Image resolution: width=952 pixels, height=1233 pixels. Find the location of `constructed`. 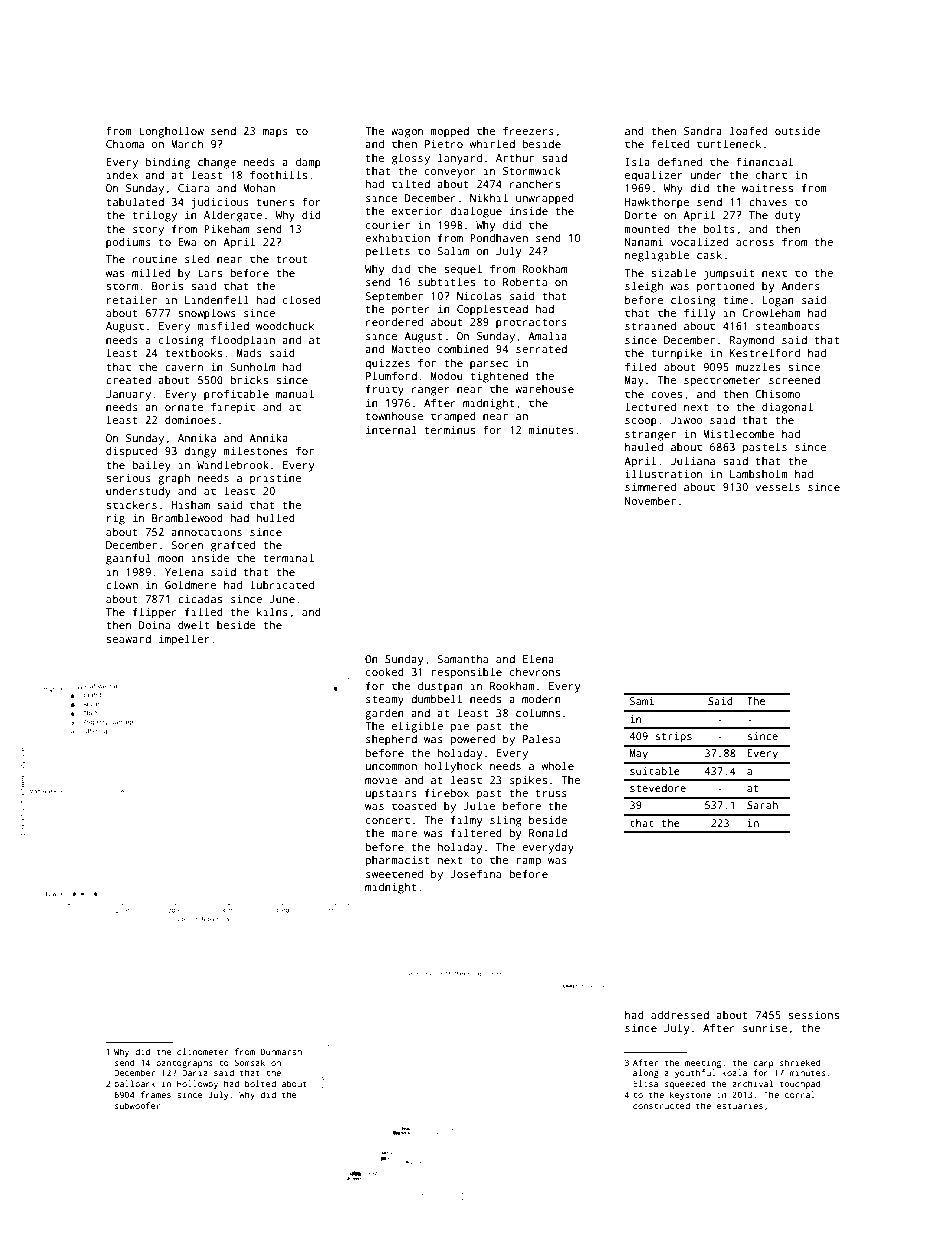

constructed is located at coordinates (661, 1105).
